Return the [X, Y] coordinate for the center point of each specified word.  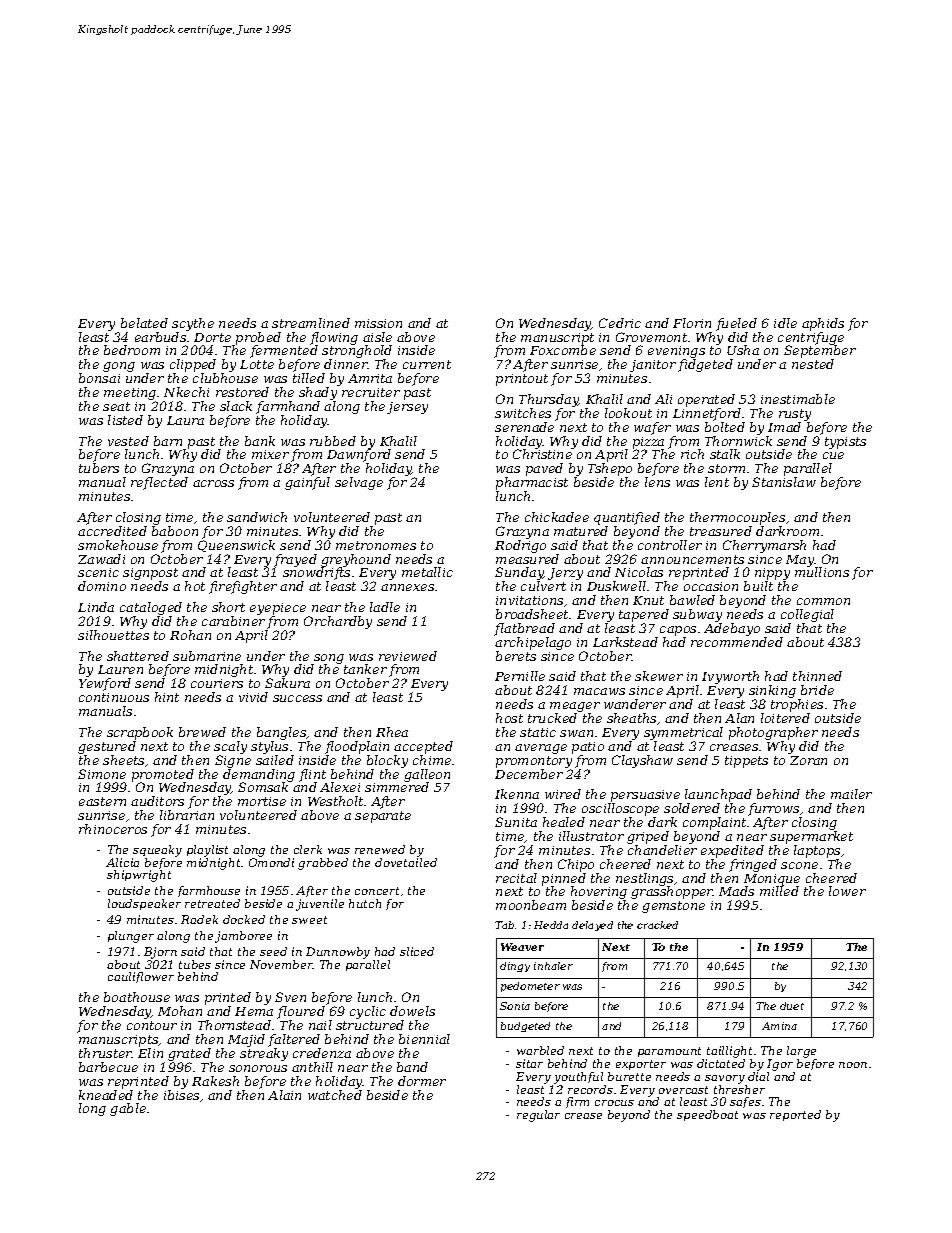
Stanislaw [784, 482]
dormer [422, 1081]
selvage [359, 483]
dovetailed [406, 862]
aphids [823, 324]
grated [189, 1054]
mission [378, 323]
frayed [295, 561]
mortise [262, 801]
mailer [851, 794]
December [529, 774]
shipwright [139, 876]
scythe [193, 324]
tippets [746, 762]
